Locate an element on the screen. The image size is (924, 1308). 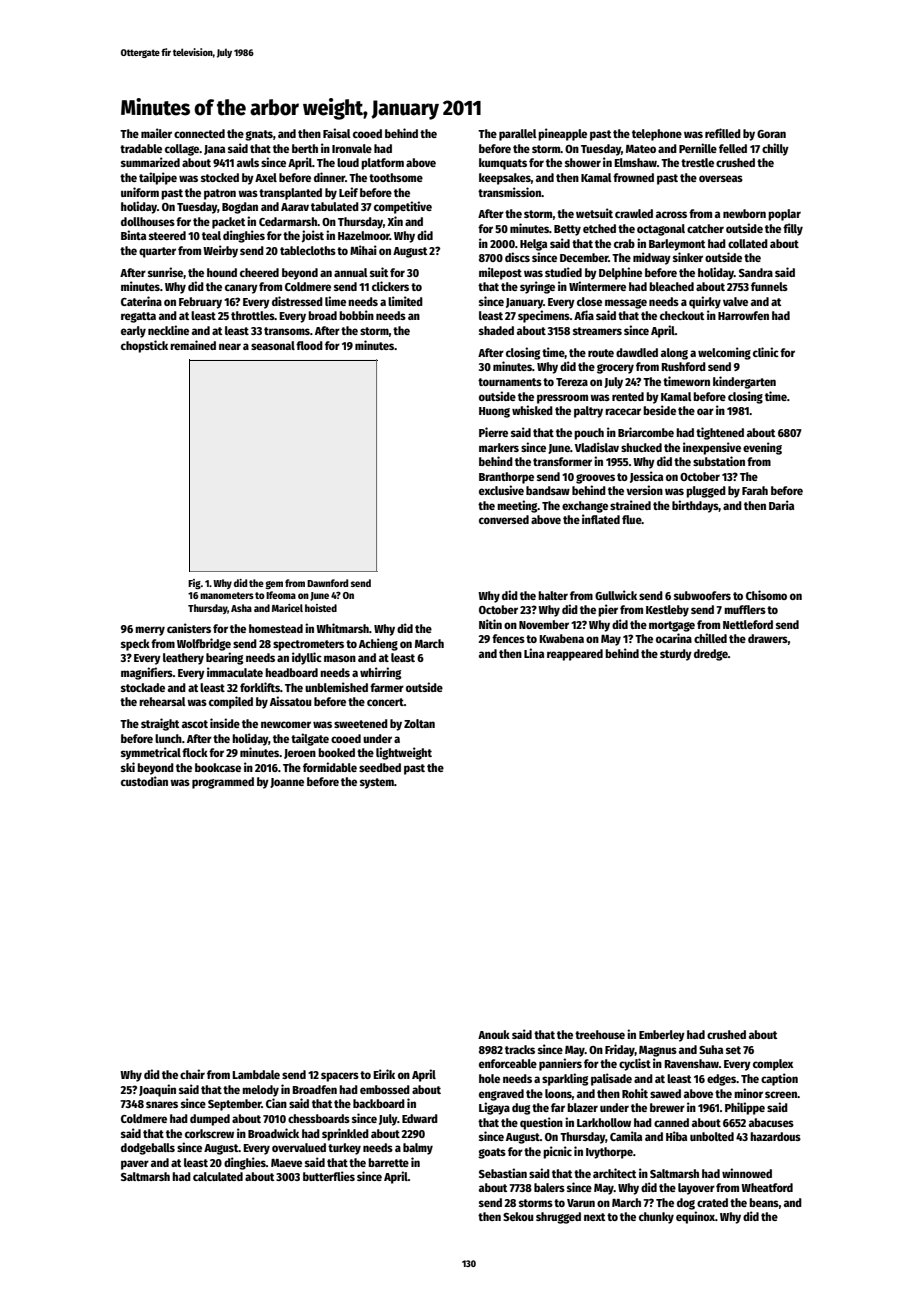
Lina is located at coordinates (534, 653).
